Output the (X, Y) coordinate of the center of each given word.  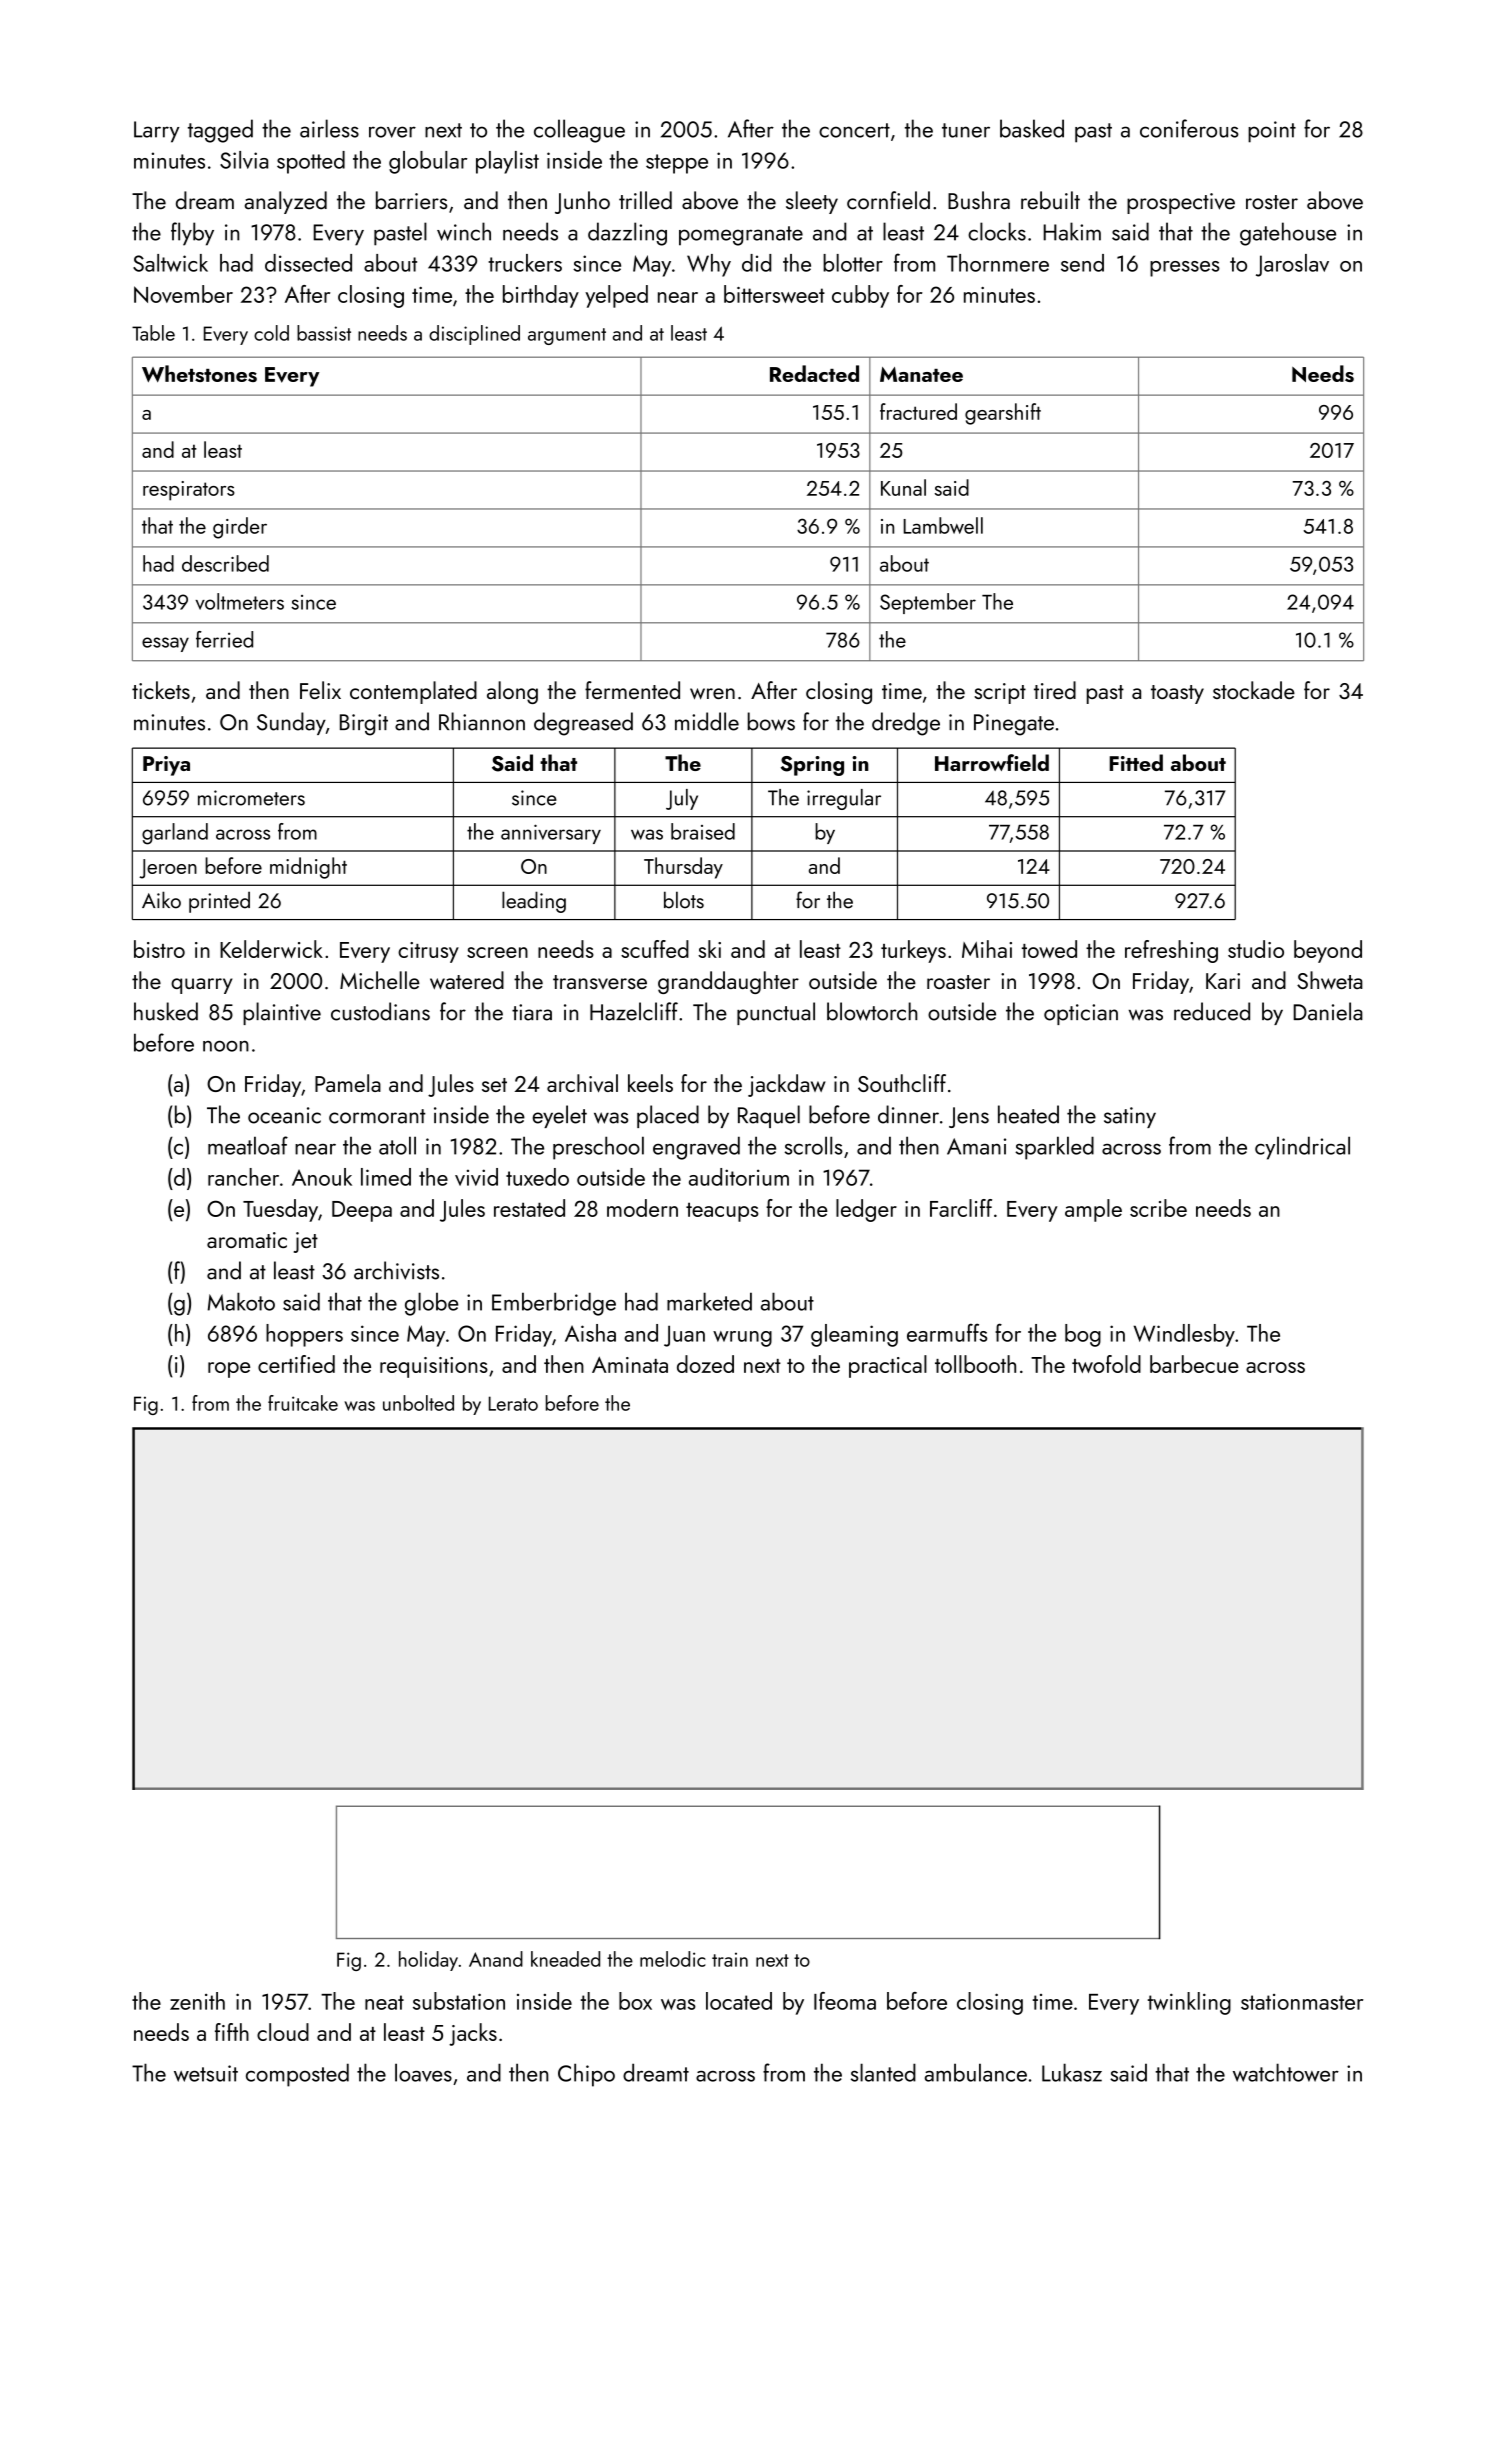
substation (459, 2001)
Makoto (241, 1301)
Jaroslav (1292, 265)
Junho (582, 202)
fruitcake (303, 1403)
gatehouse (1288, 234)
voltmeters (239, 601)
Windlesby (1184, 1335)
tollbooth (975, 1364)
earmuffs (947, 1332)
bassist (324, 333)
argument (567, 336)
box (635, 2001)
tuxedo (537, 1177)
